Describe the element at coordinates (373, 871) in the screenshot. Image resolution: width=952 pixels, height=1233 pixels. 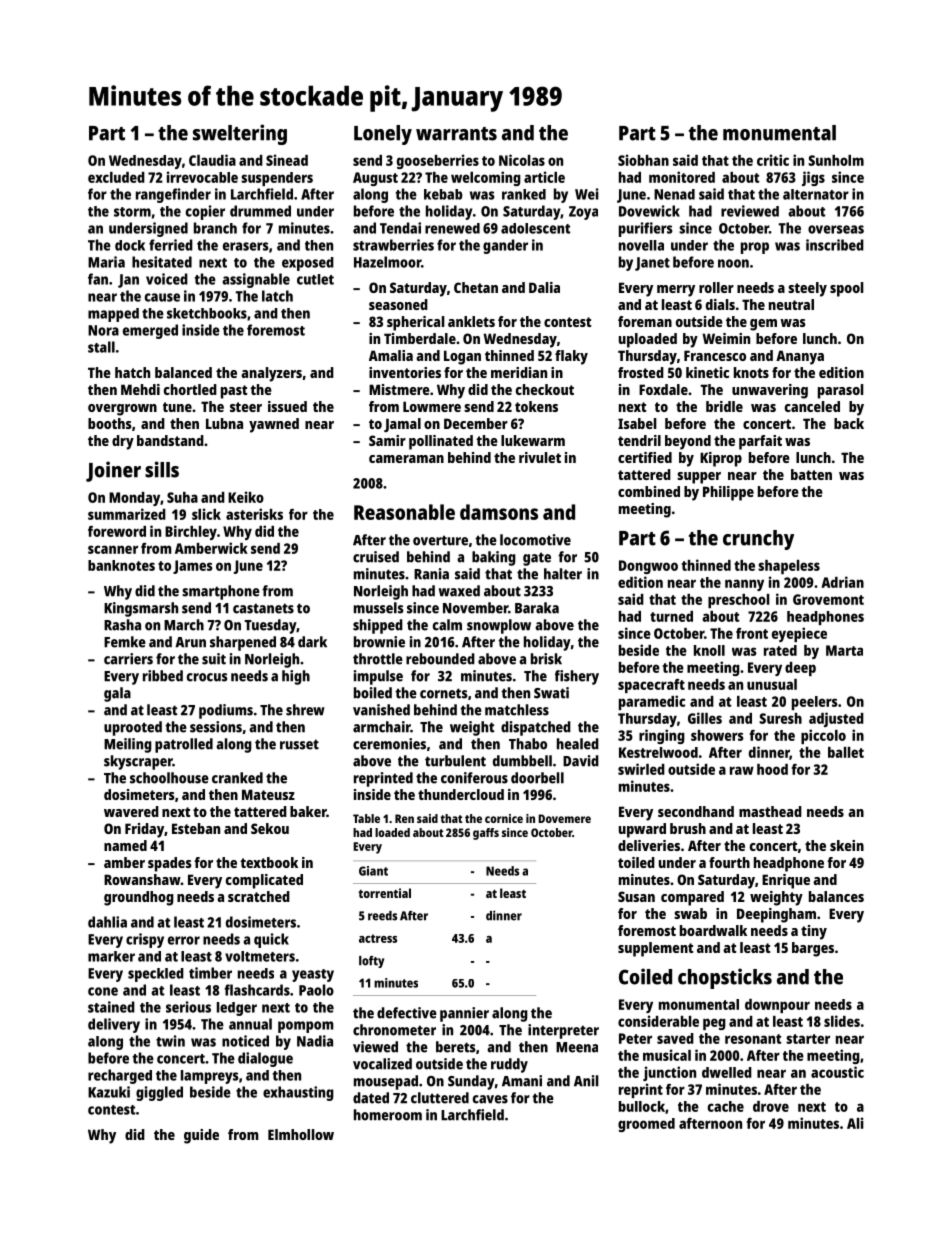
I see `Giant` at that location.
